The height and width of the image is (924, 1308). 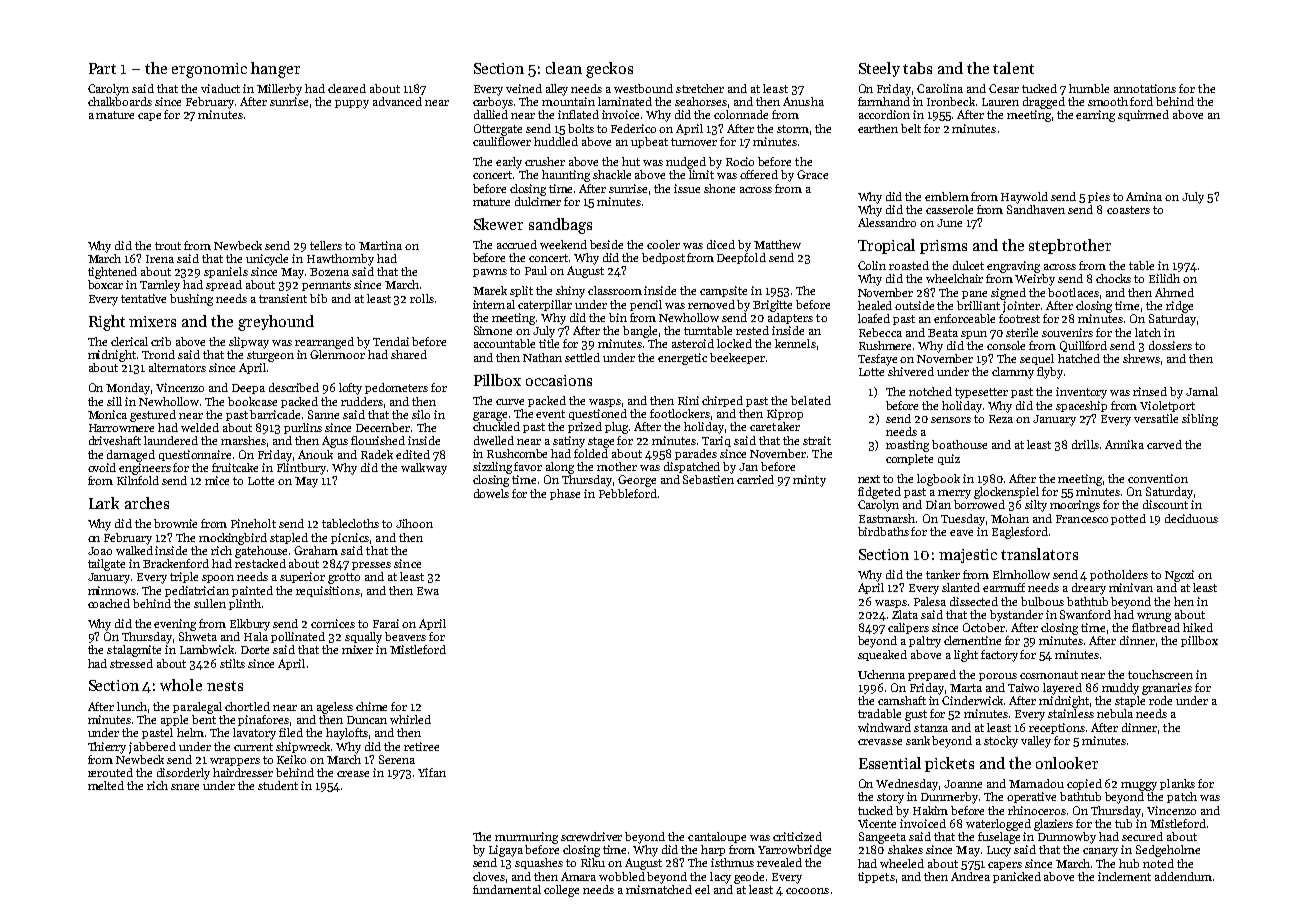 What do you see at coordinates (1198, 627) in the image?
I see `hiked` at bounding box center [1198, 627].
